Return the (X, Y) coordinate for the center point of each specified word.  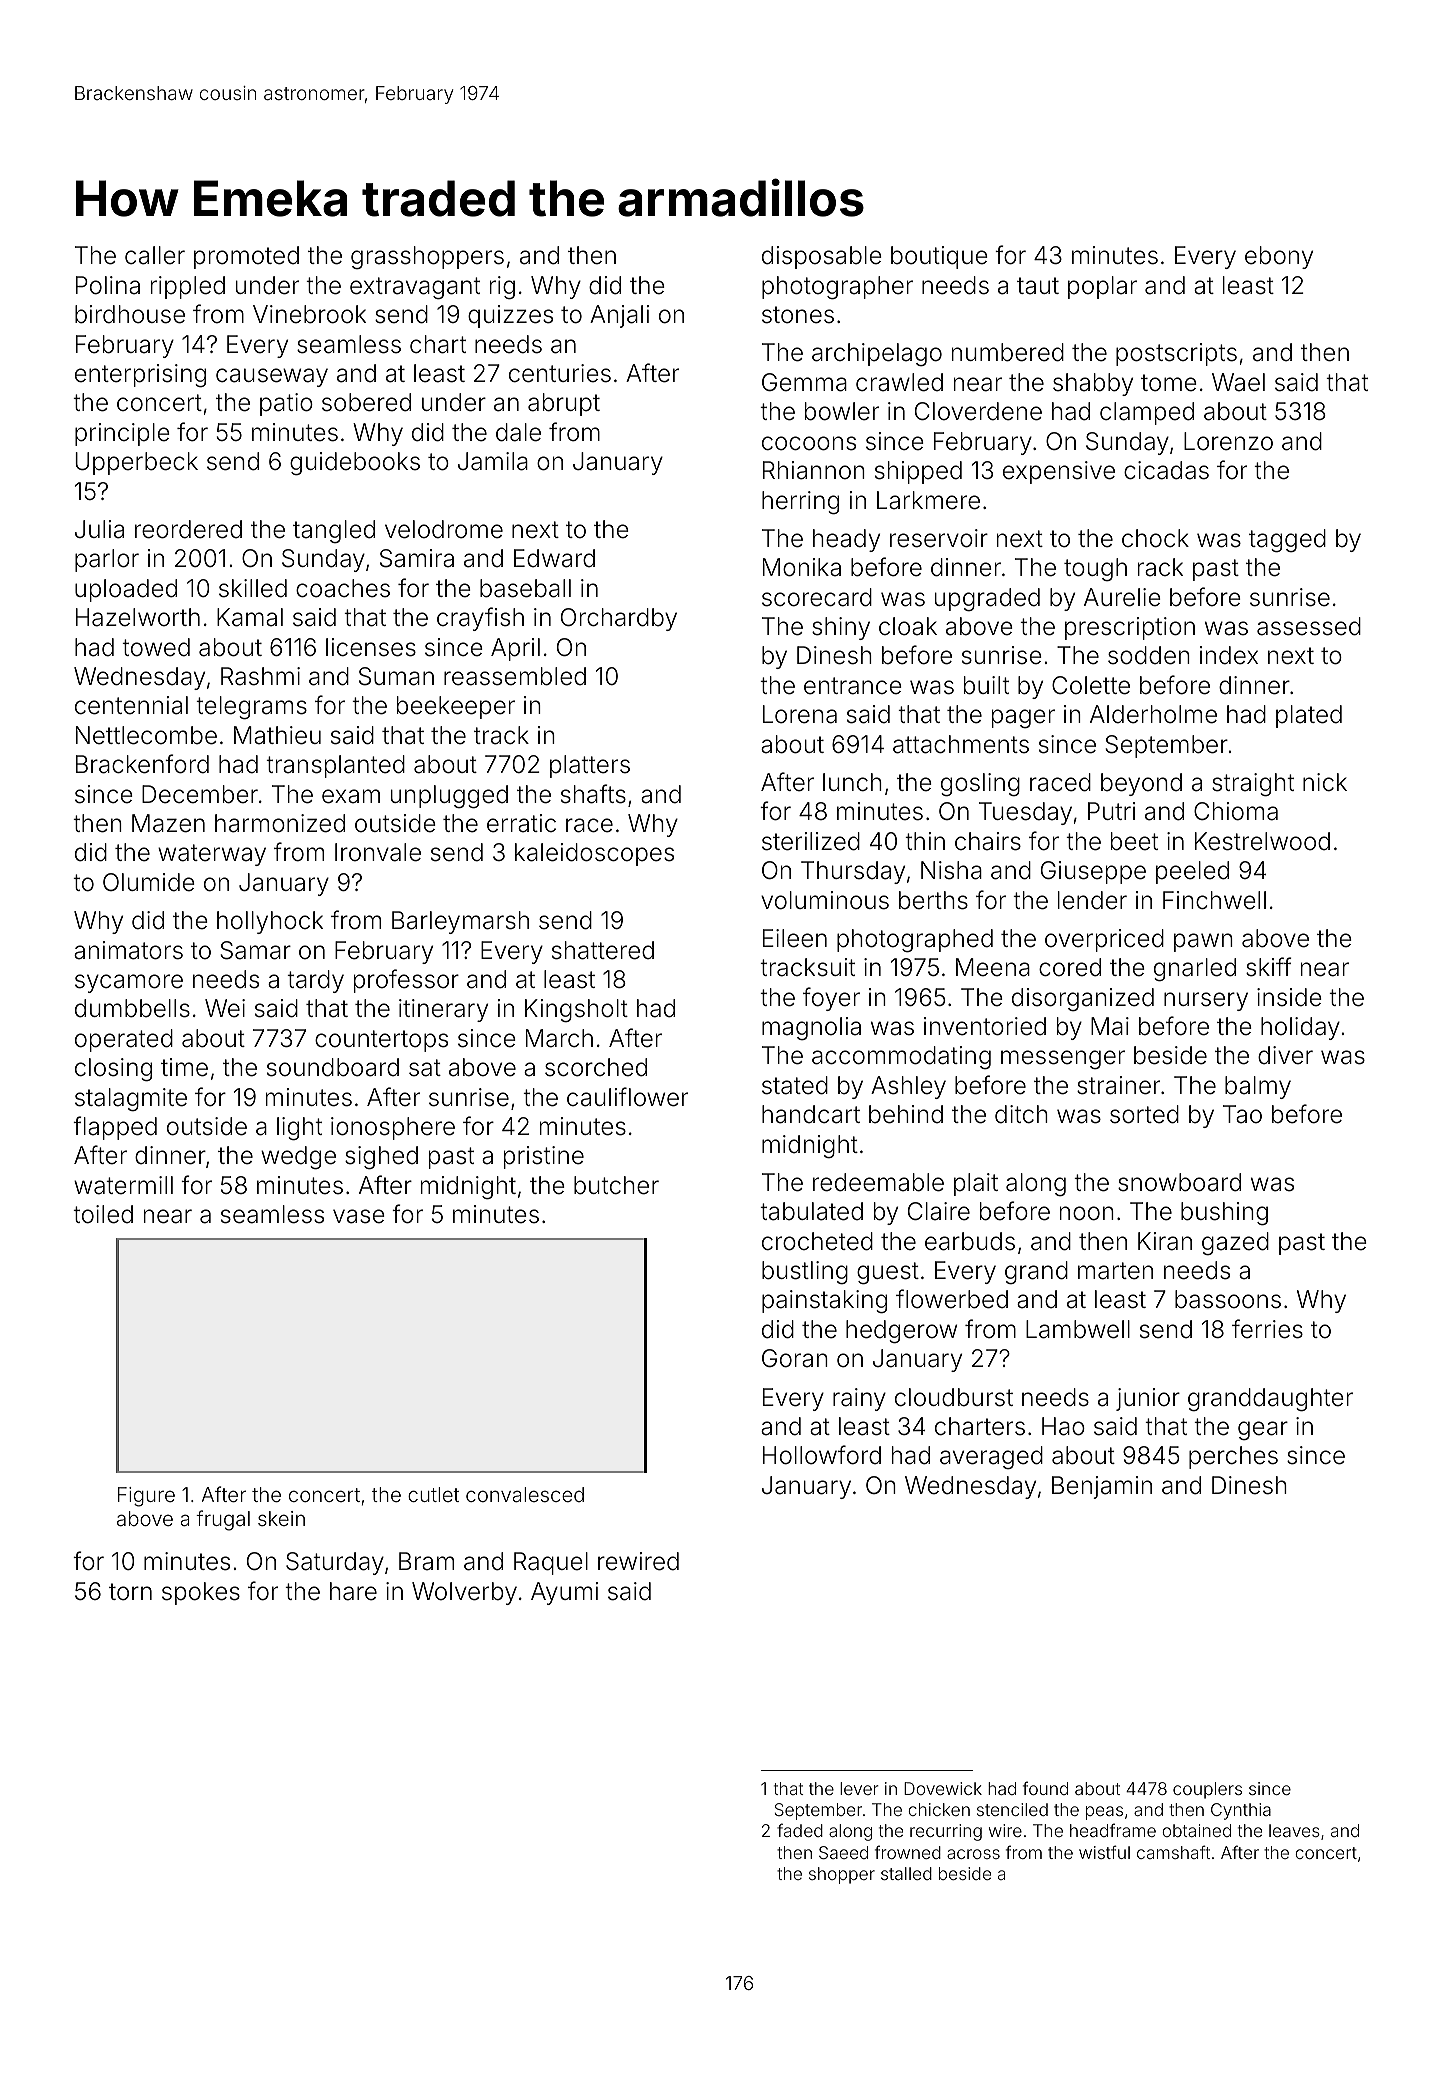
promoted (246, 257)
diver (1285, 1055)
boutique (939, 257)
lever (859, 1788)
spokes (201, 1593)
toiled (103, 1214)
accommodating (901, 1057)
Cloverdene (978, 411)
